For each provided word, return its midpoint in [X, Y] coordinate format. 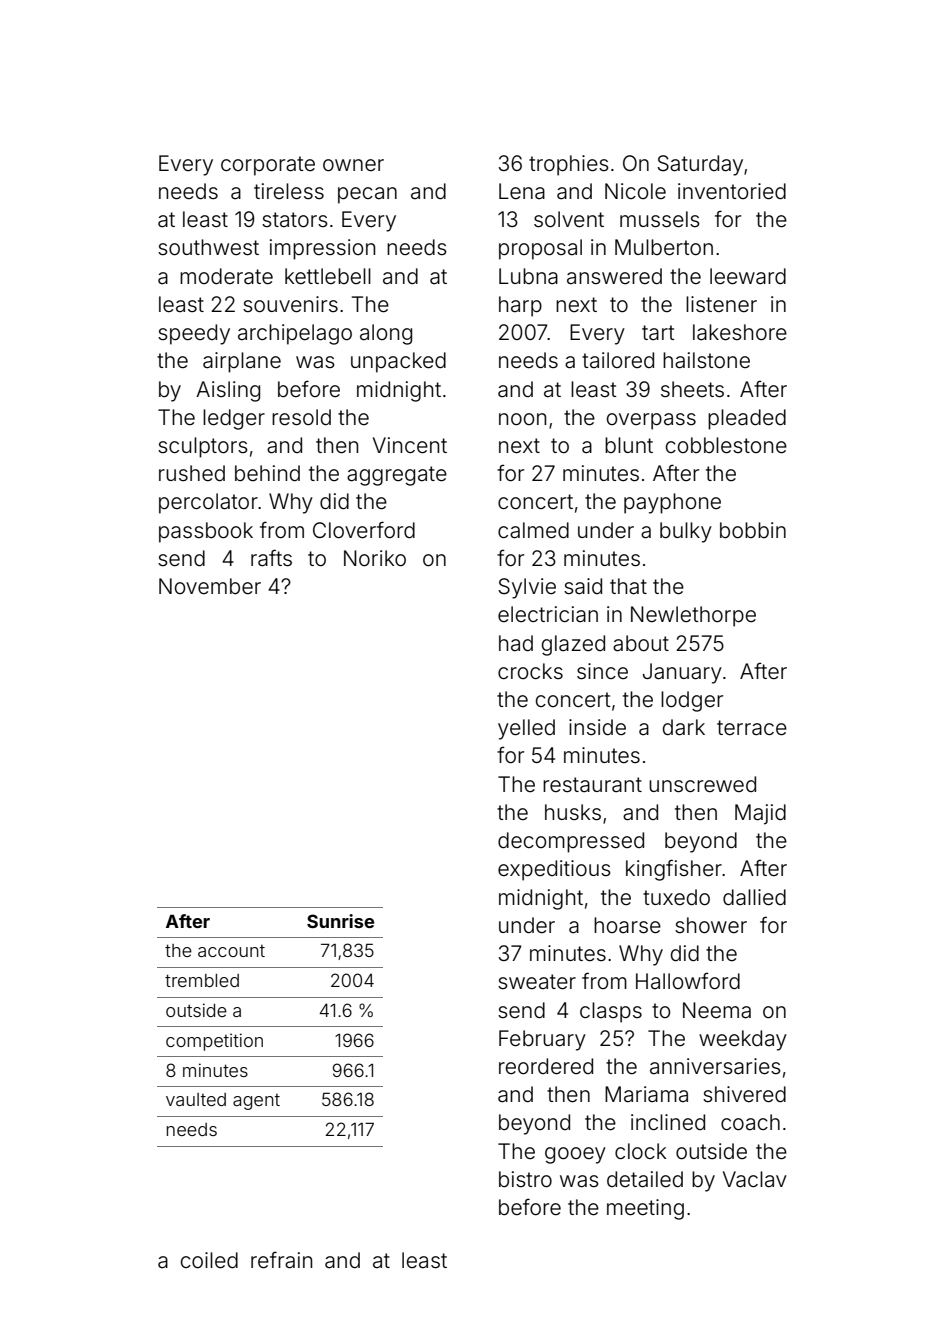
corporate [268, 166]
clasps [611, 1012]
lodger [692, 701]
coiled [209, 1260]
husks [573, 812]
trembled [202, 980]
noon [522, 419]
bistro [525, 1179]
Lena [522, 191]
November [210, 586]
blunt [629, 445]
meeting [645, 1209]
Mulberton [664, 247]
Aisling [228, 391]
